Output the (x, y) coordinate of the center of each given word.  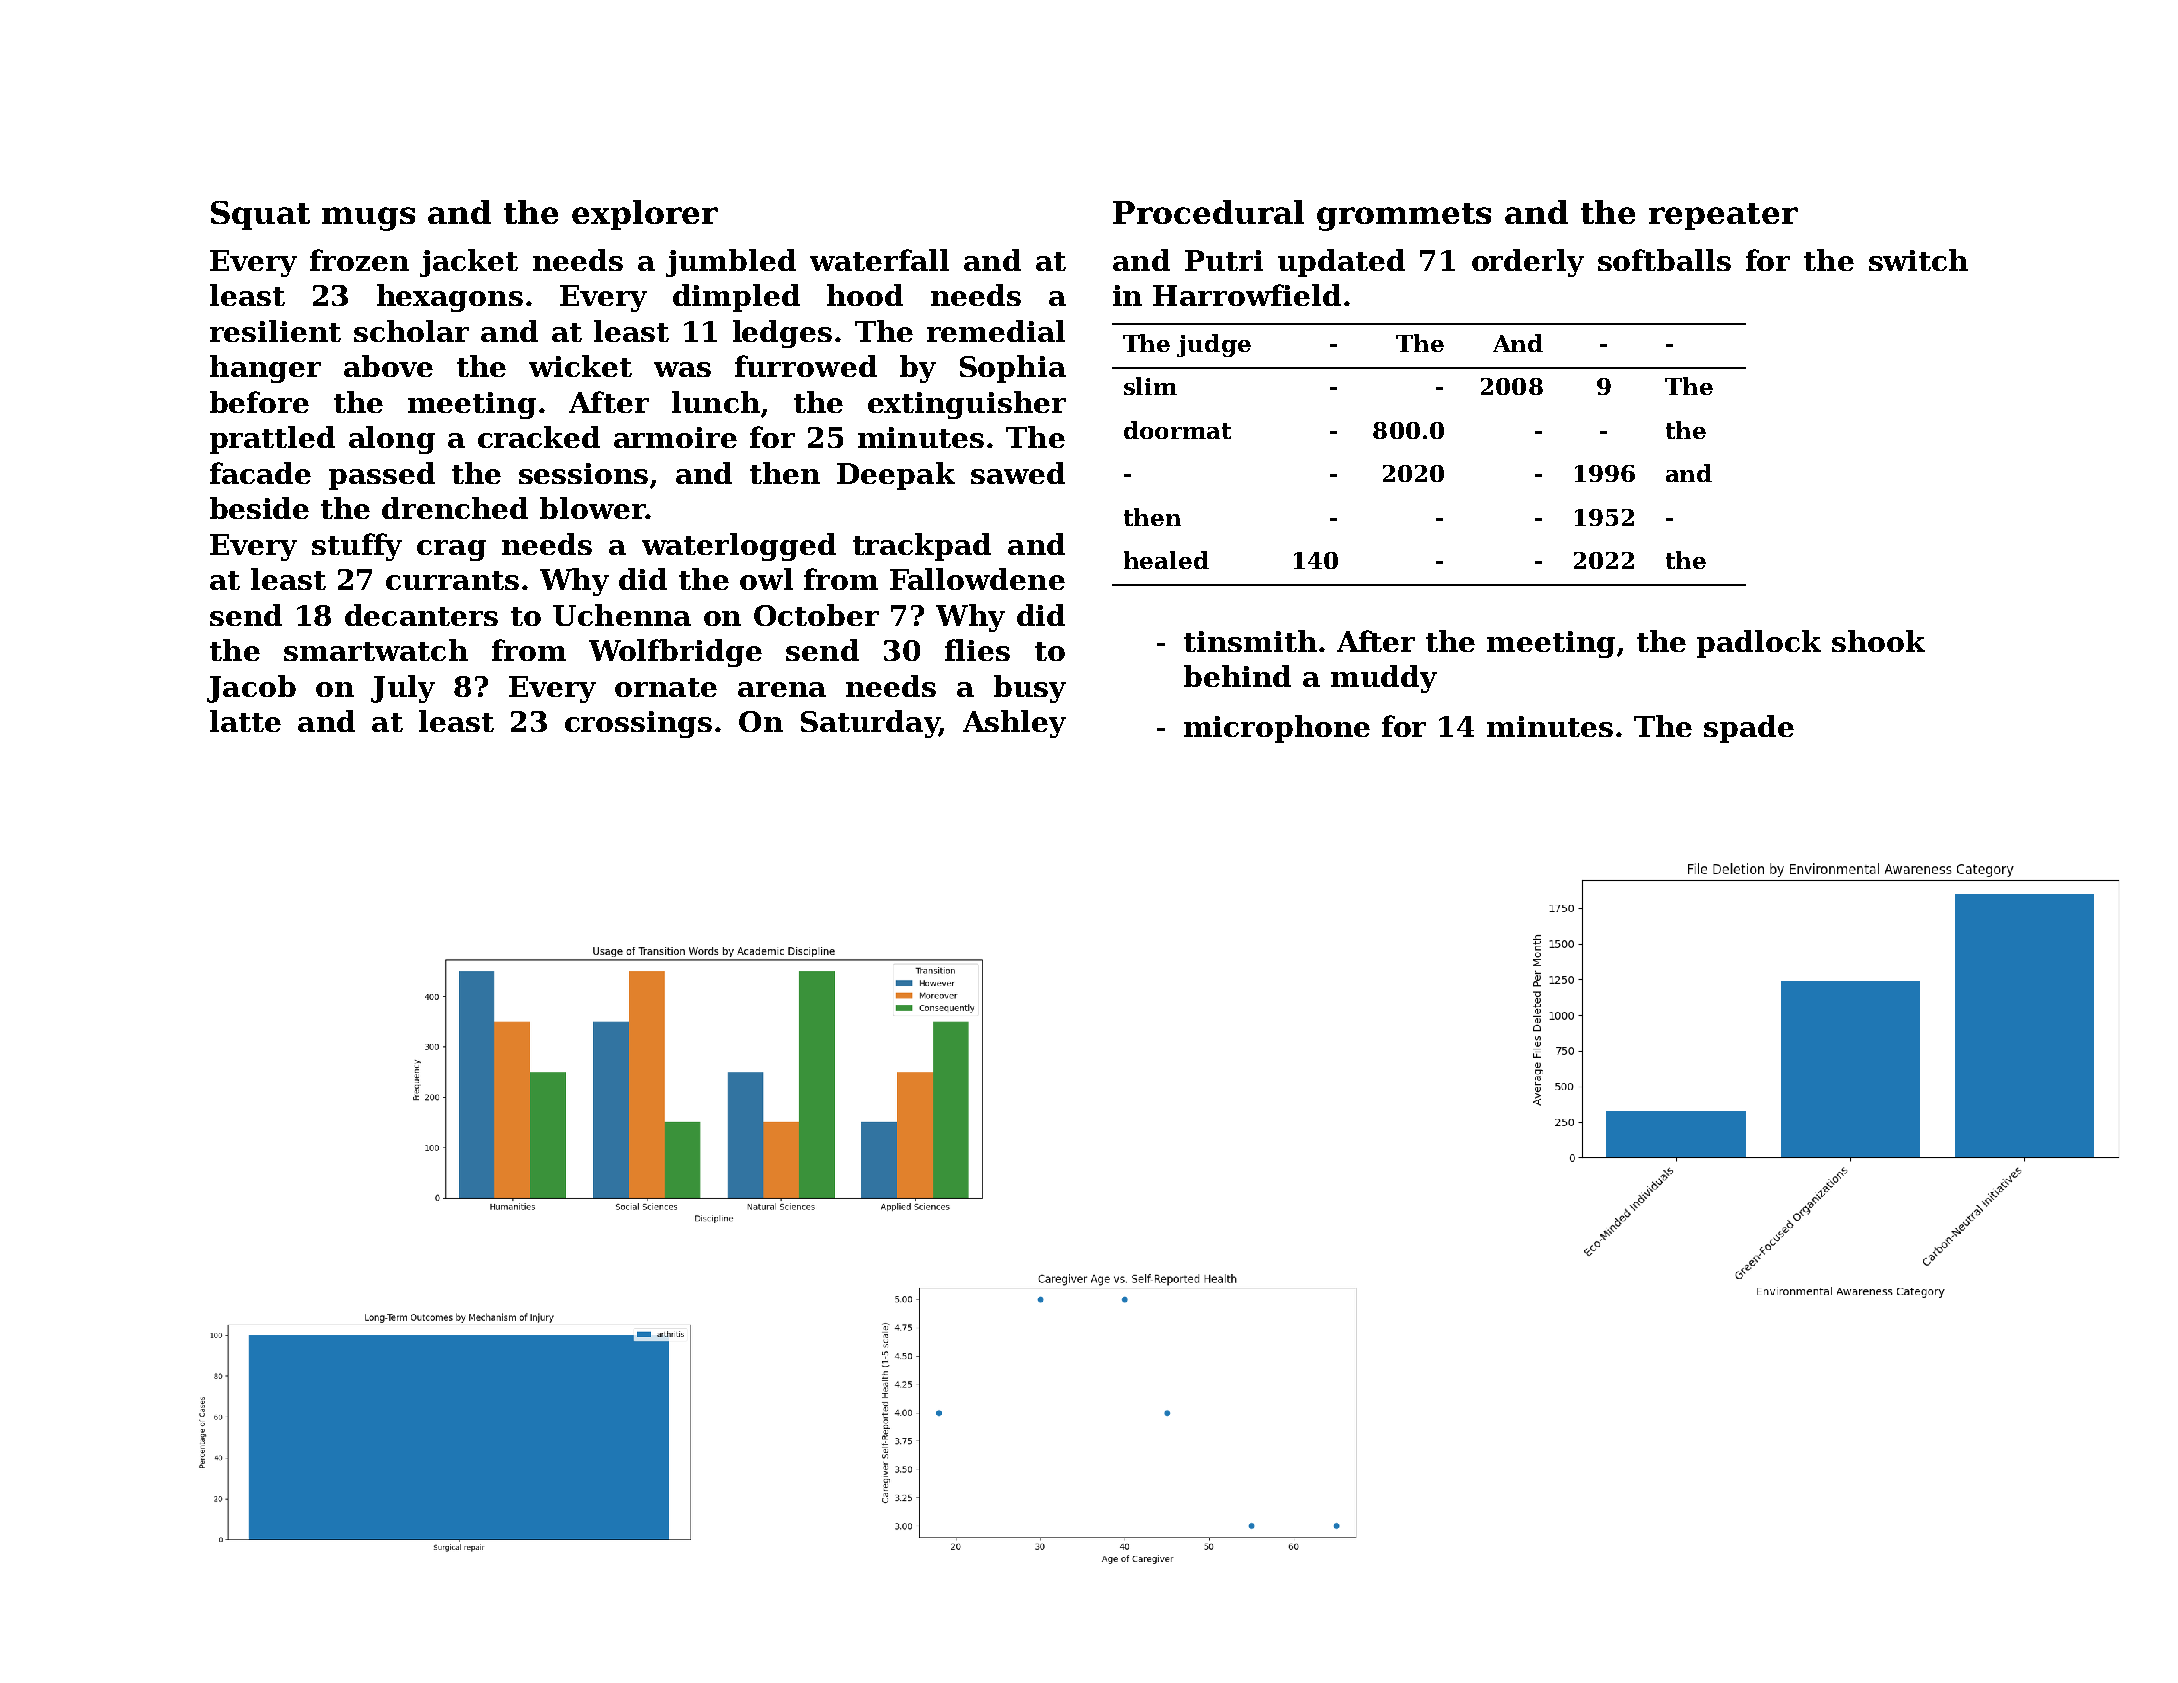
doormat (1177, 430)
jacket (469, 263)
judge (1214, 345)
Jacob (251, 689)
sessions (583, 473)
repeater (1723, 216)
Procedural (1208, 212)
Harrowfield (1247, 295)
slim (1150, 386)
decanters (421, 615)
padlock (1759, 644)
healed (1166, 560)
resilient (275, 331)
